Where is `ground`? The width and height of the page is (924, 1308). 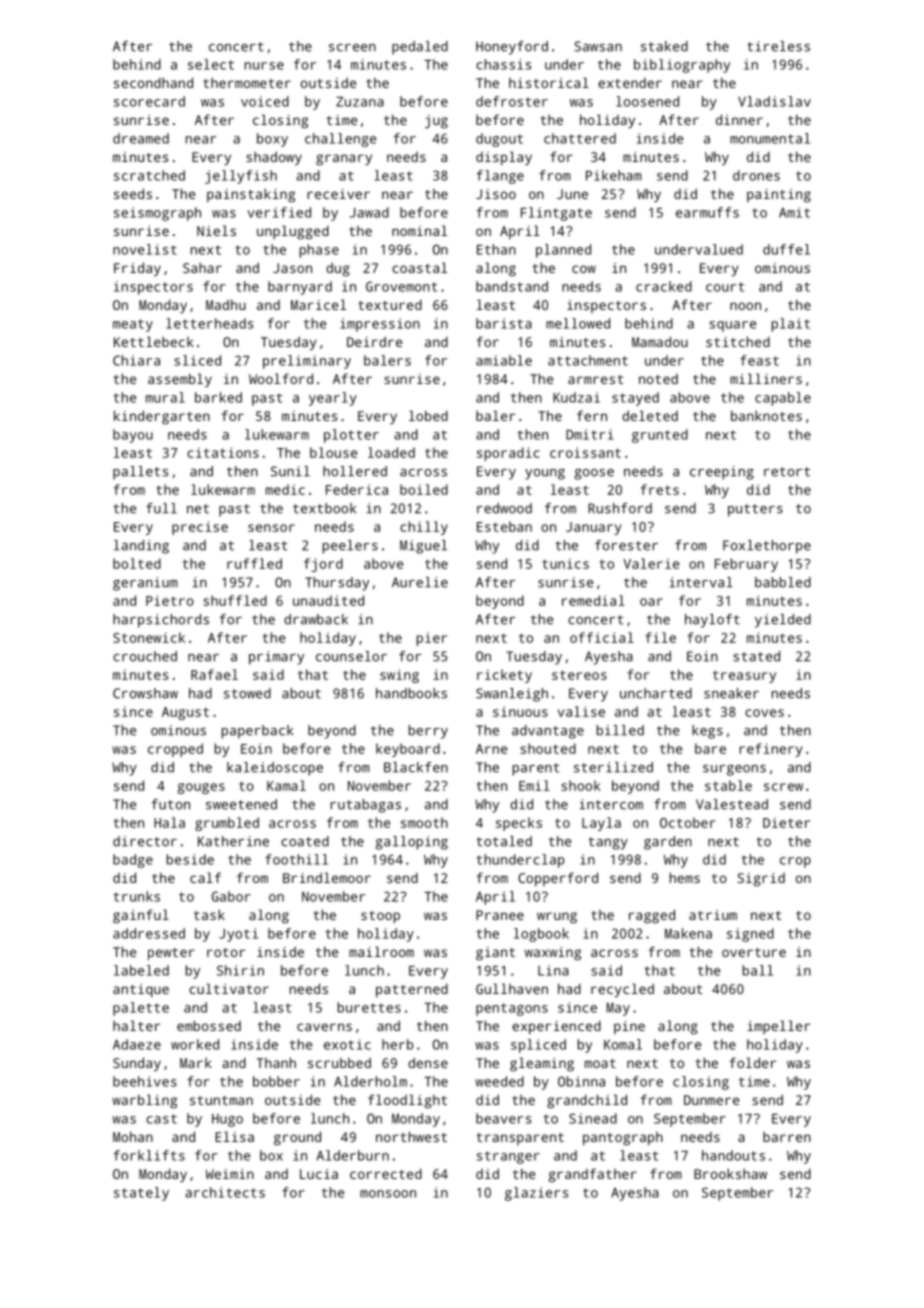 ground is located at coordinates (297, 1138).
